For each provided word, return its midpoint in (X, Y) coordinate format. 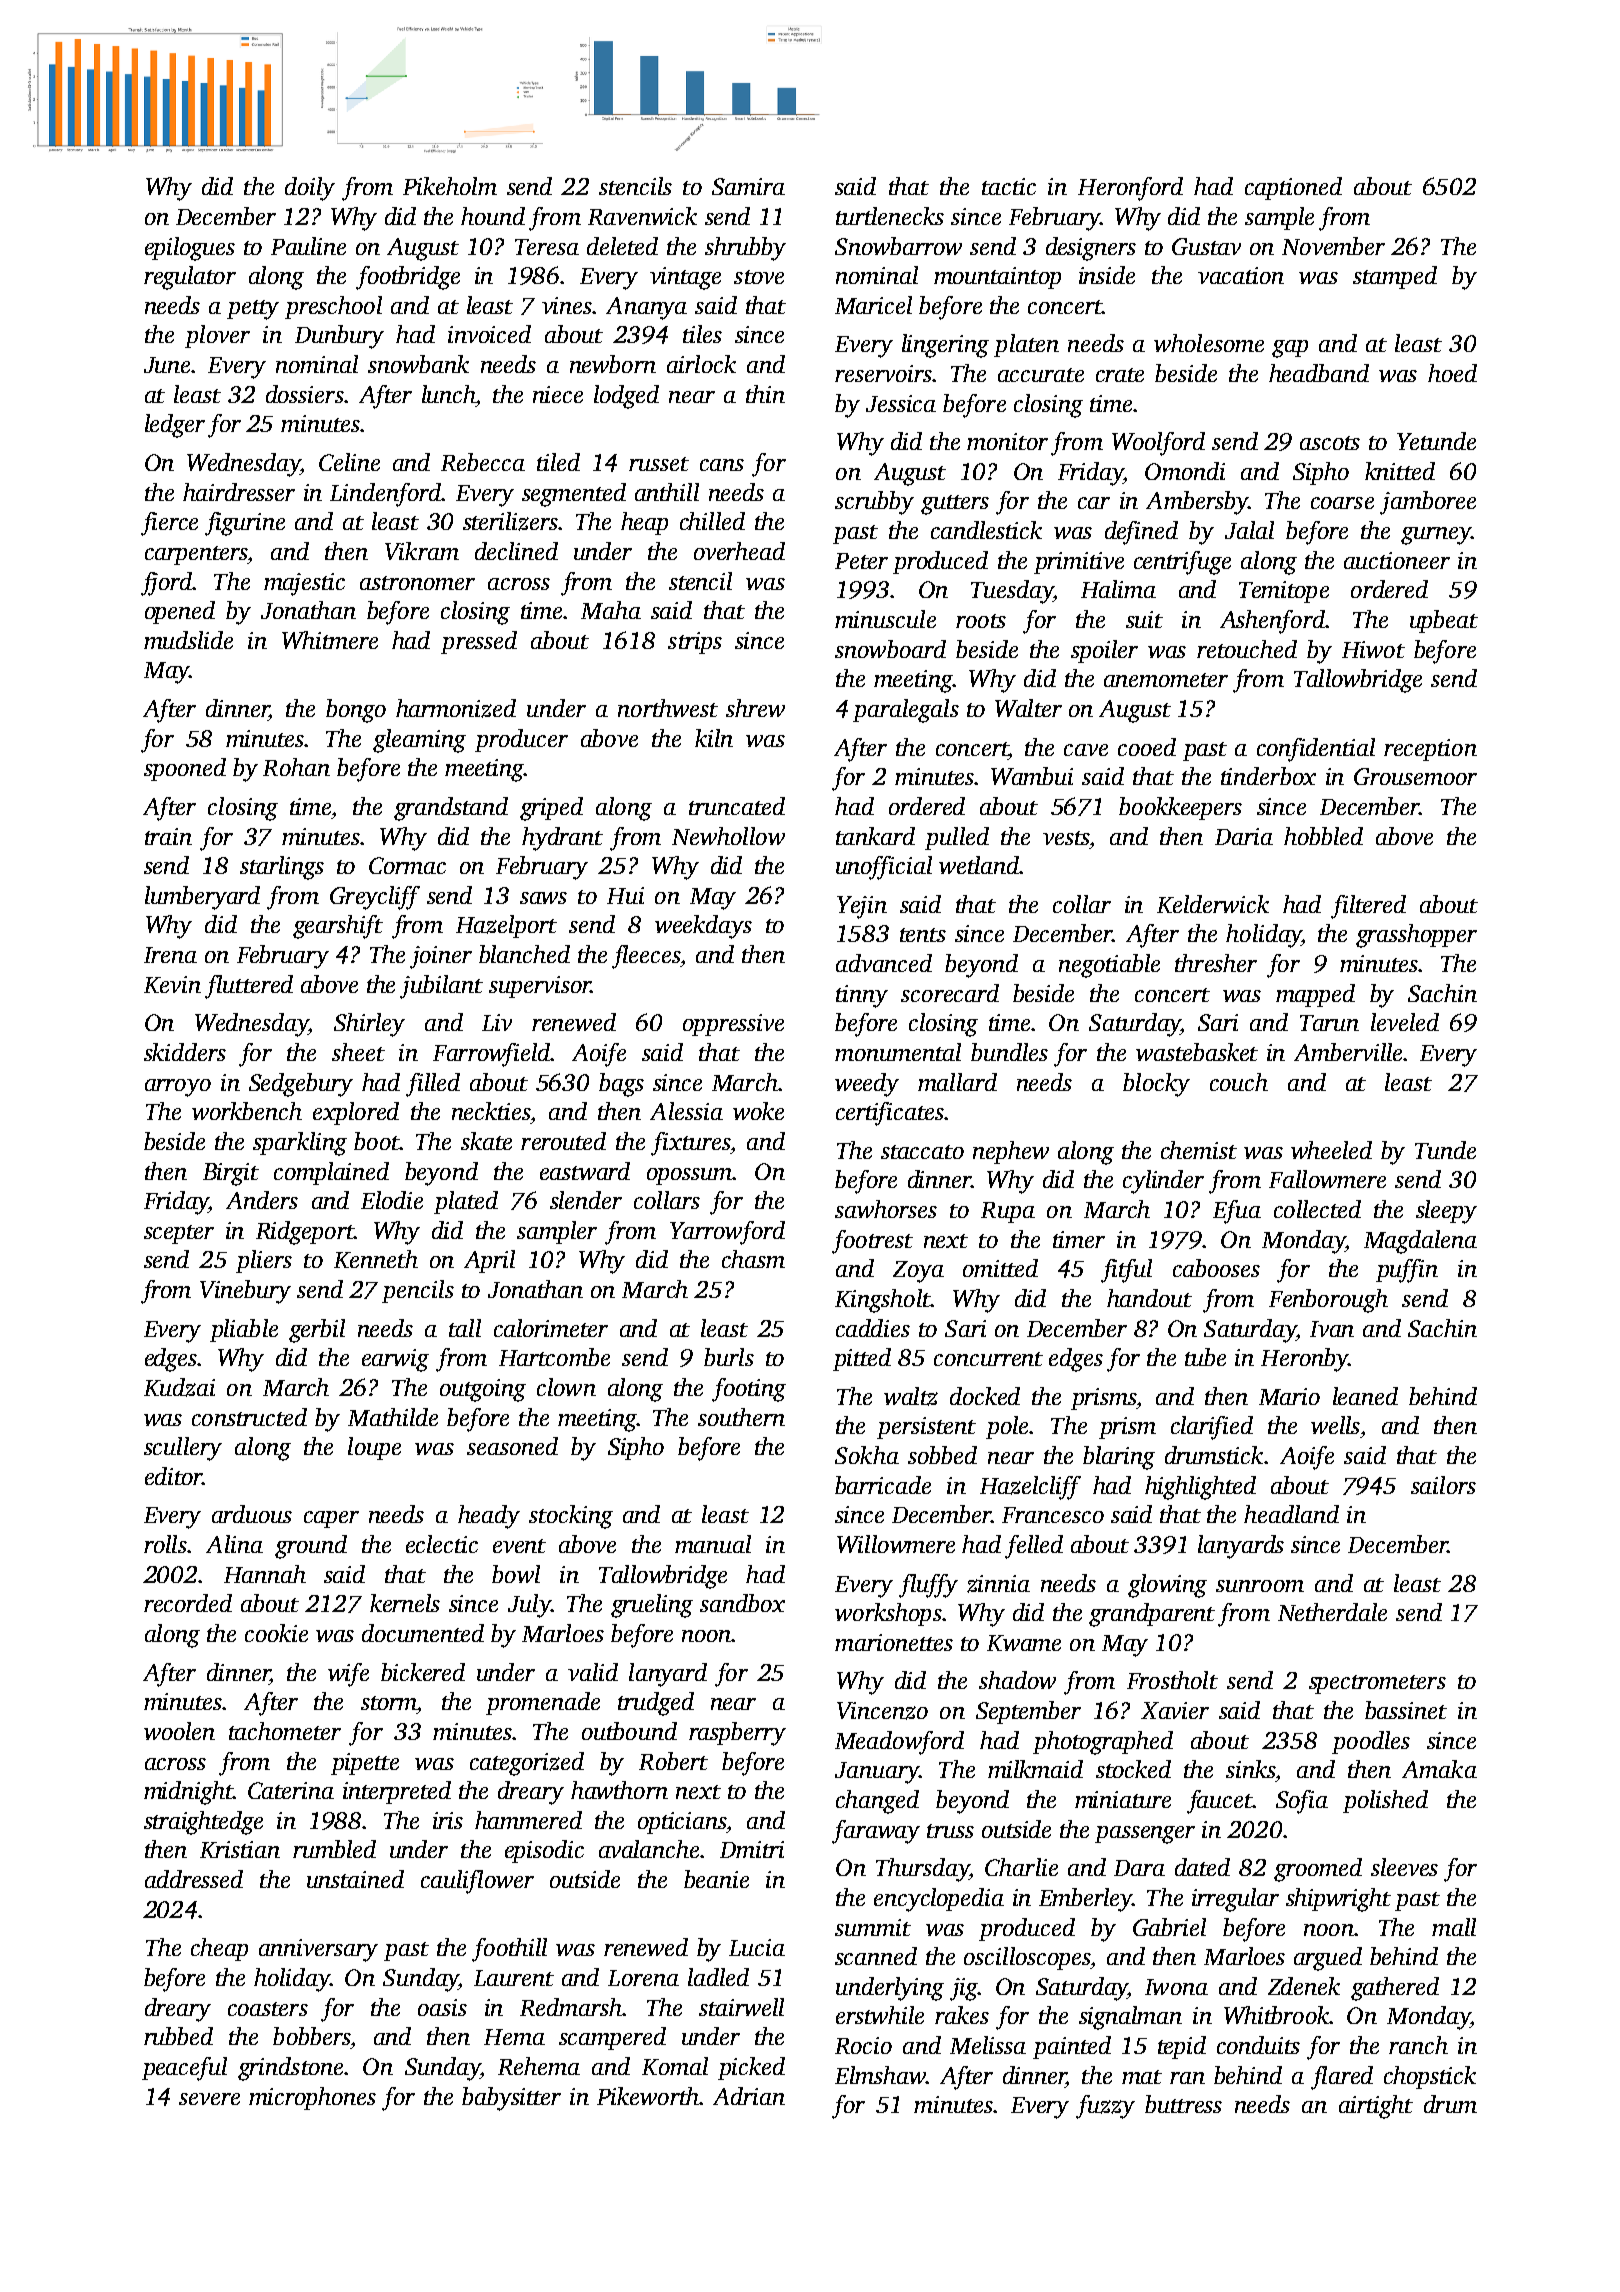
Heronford (1130, 189)
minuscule (885, 619)
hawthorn (619, 1790)
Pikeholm (450, 186)
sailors (1443, 1485)
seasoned (512, 1446)
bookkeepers (1180, 808)
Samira (748, 186)
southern (741, 1417)
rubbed (178, 2036)
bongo (356, 711)
